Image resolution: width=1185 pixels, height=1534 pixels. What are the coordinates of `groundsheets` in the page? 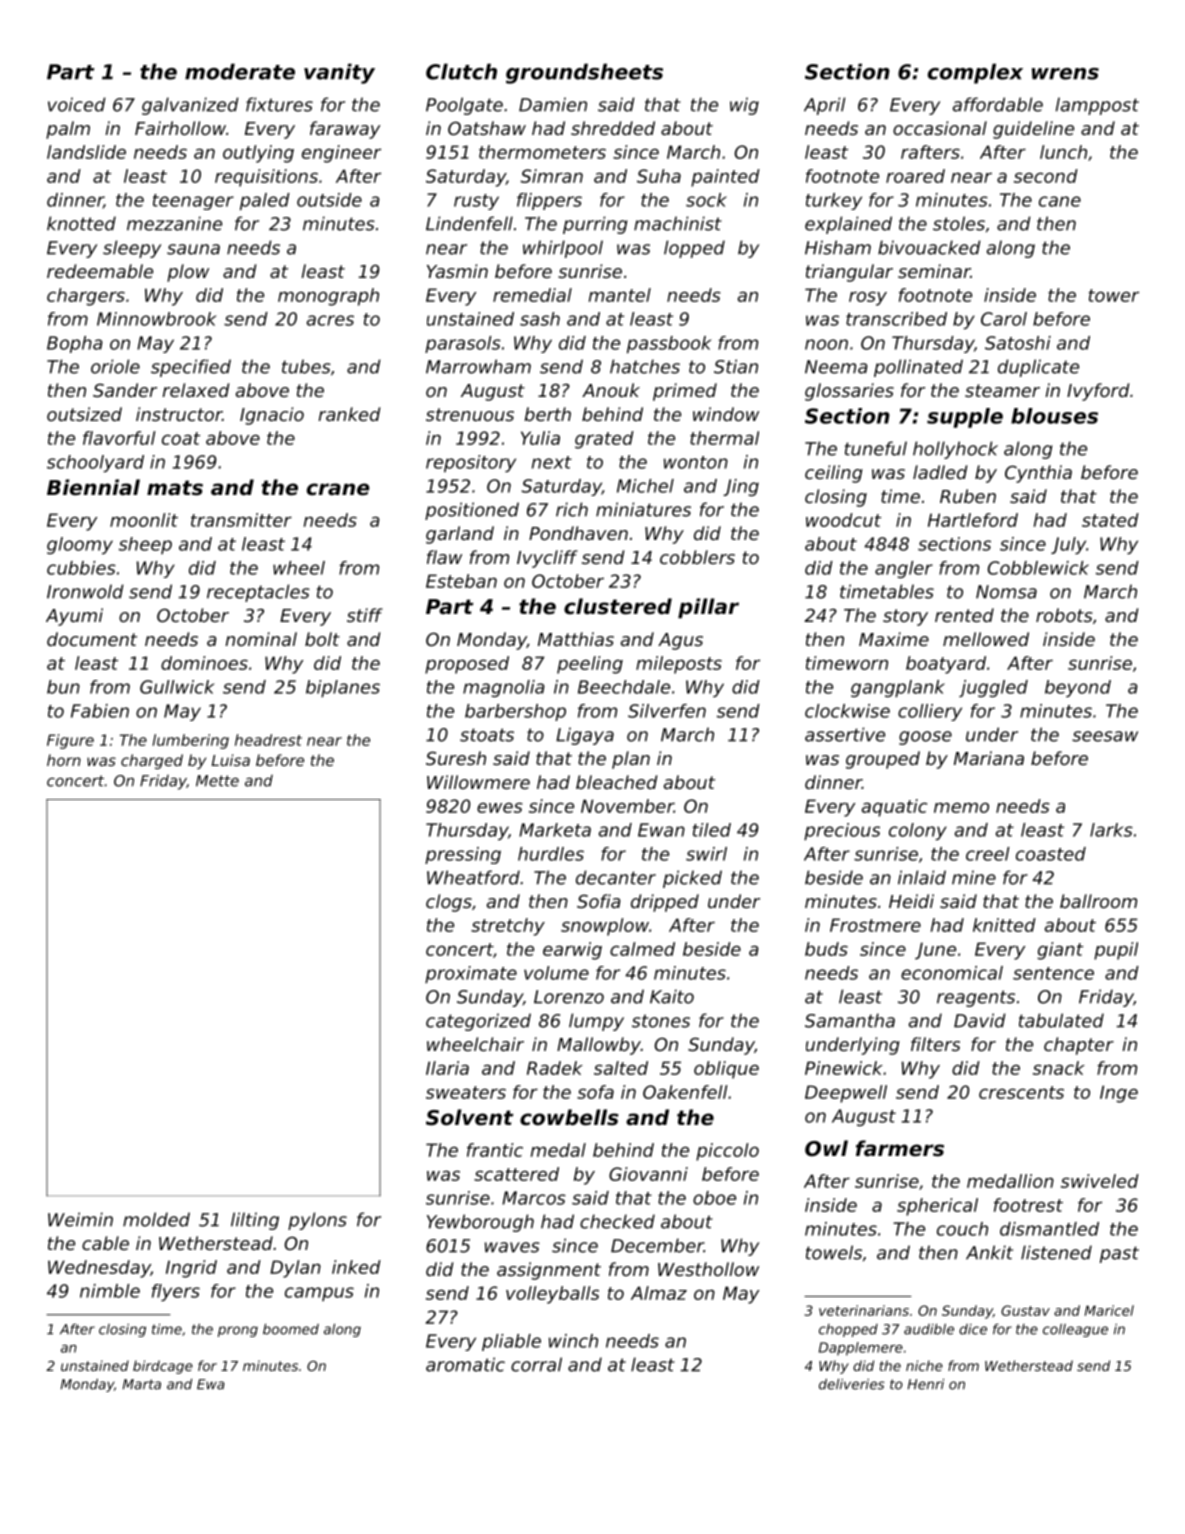 It's located at (584, 73).
